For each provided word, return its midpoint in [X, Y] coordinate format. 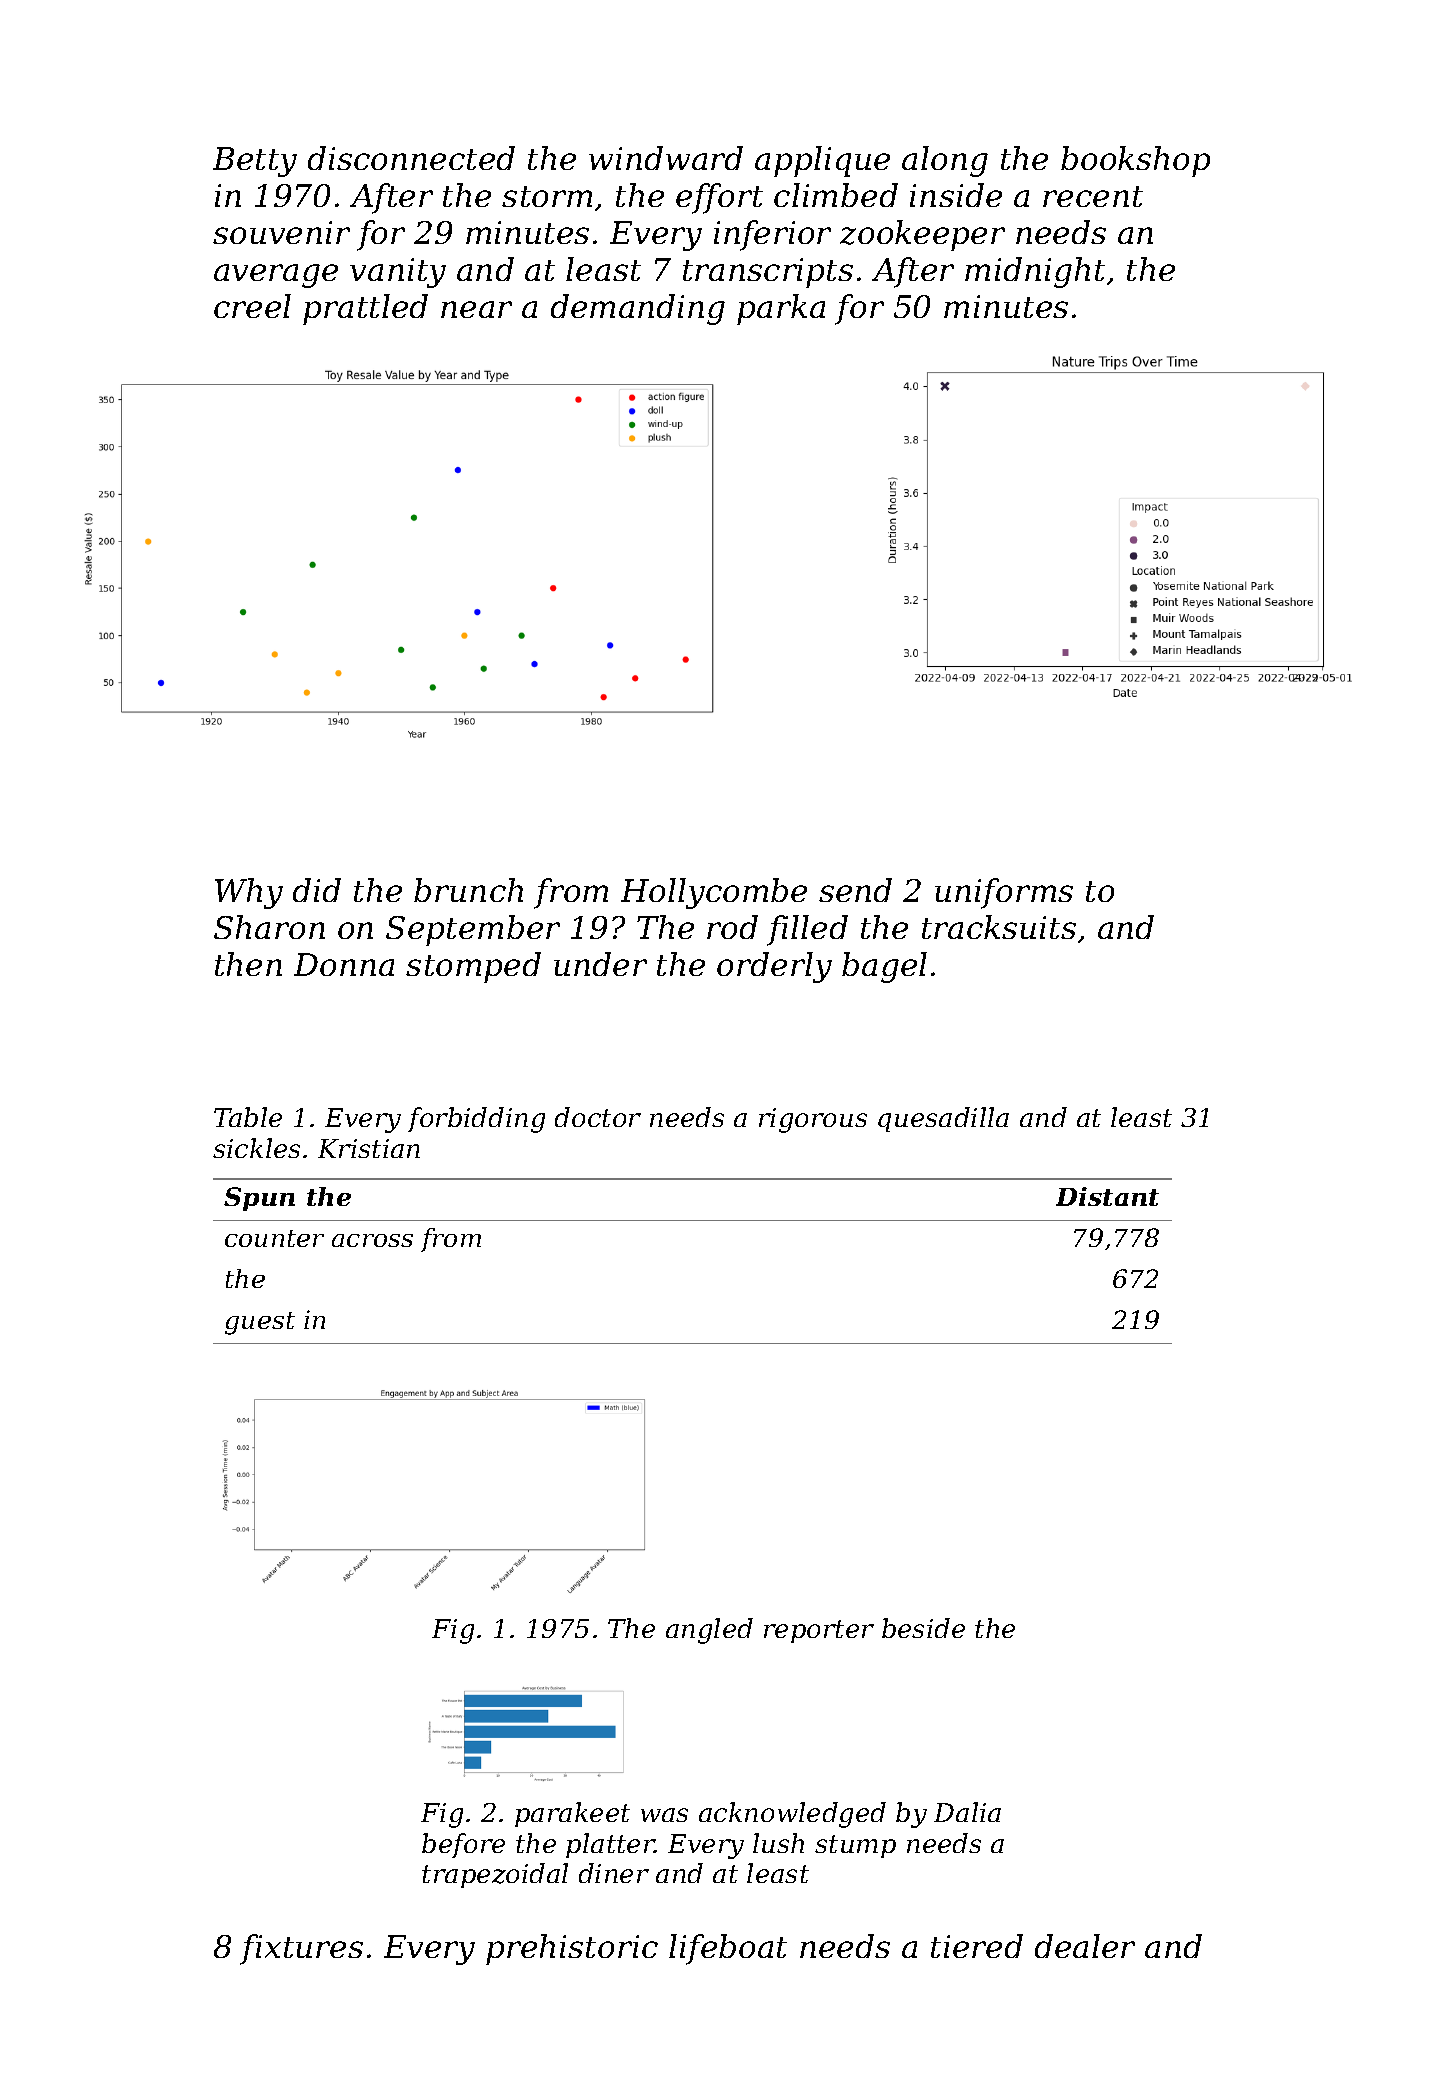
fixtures [301, 1949]
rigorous [813, 1120]
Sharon [269, 927]
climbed [836, 195]
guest [260, 1323]
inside [956, 195]
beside [923, 1628]
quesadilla [943, 1119]
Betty [255, 162]
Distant [1107, 1196]
